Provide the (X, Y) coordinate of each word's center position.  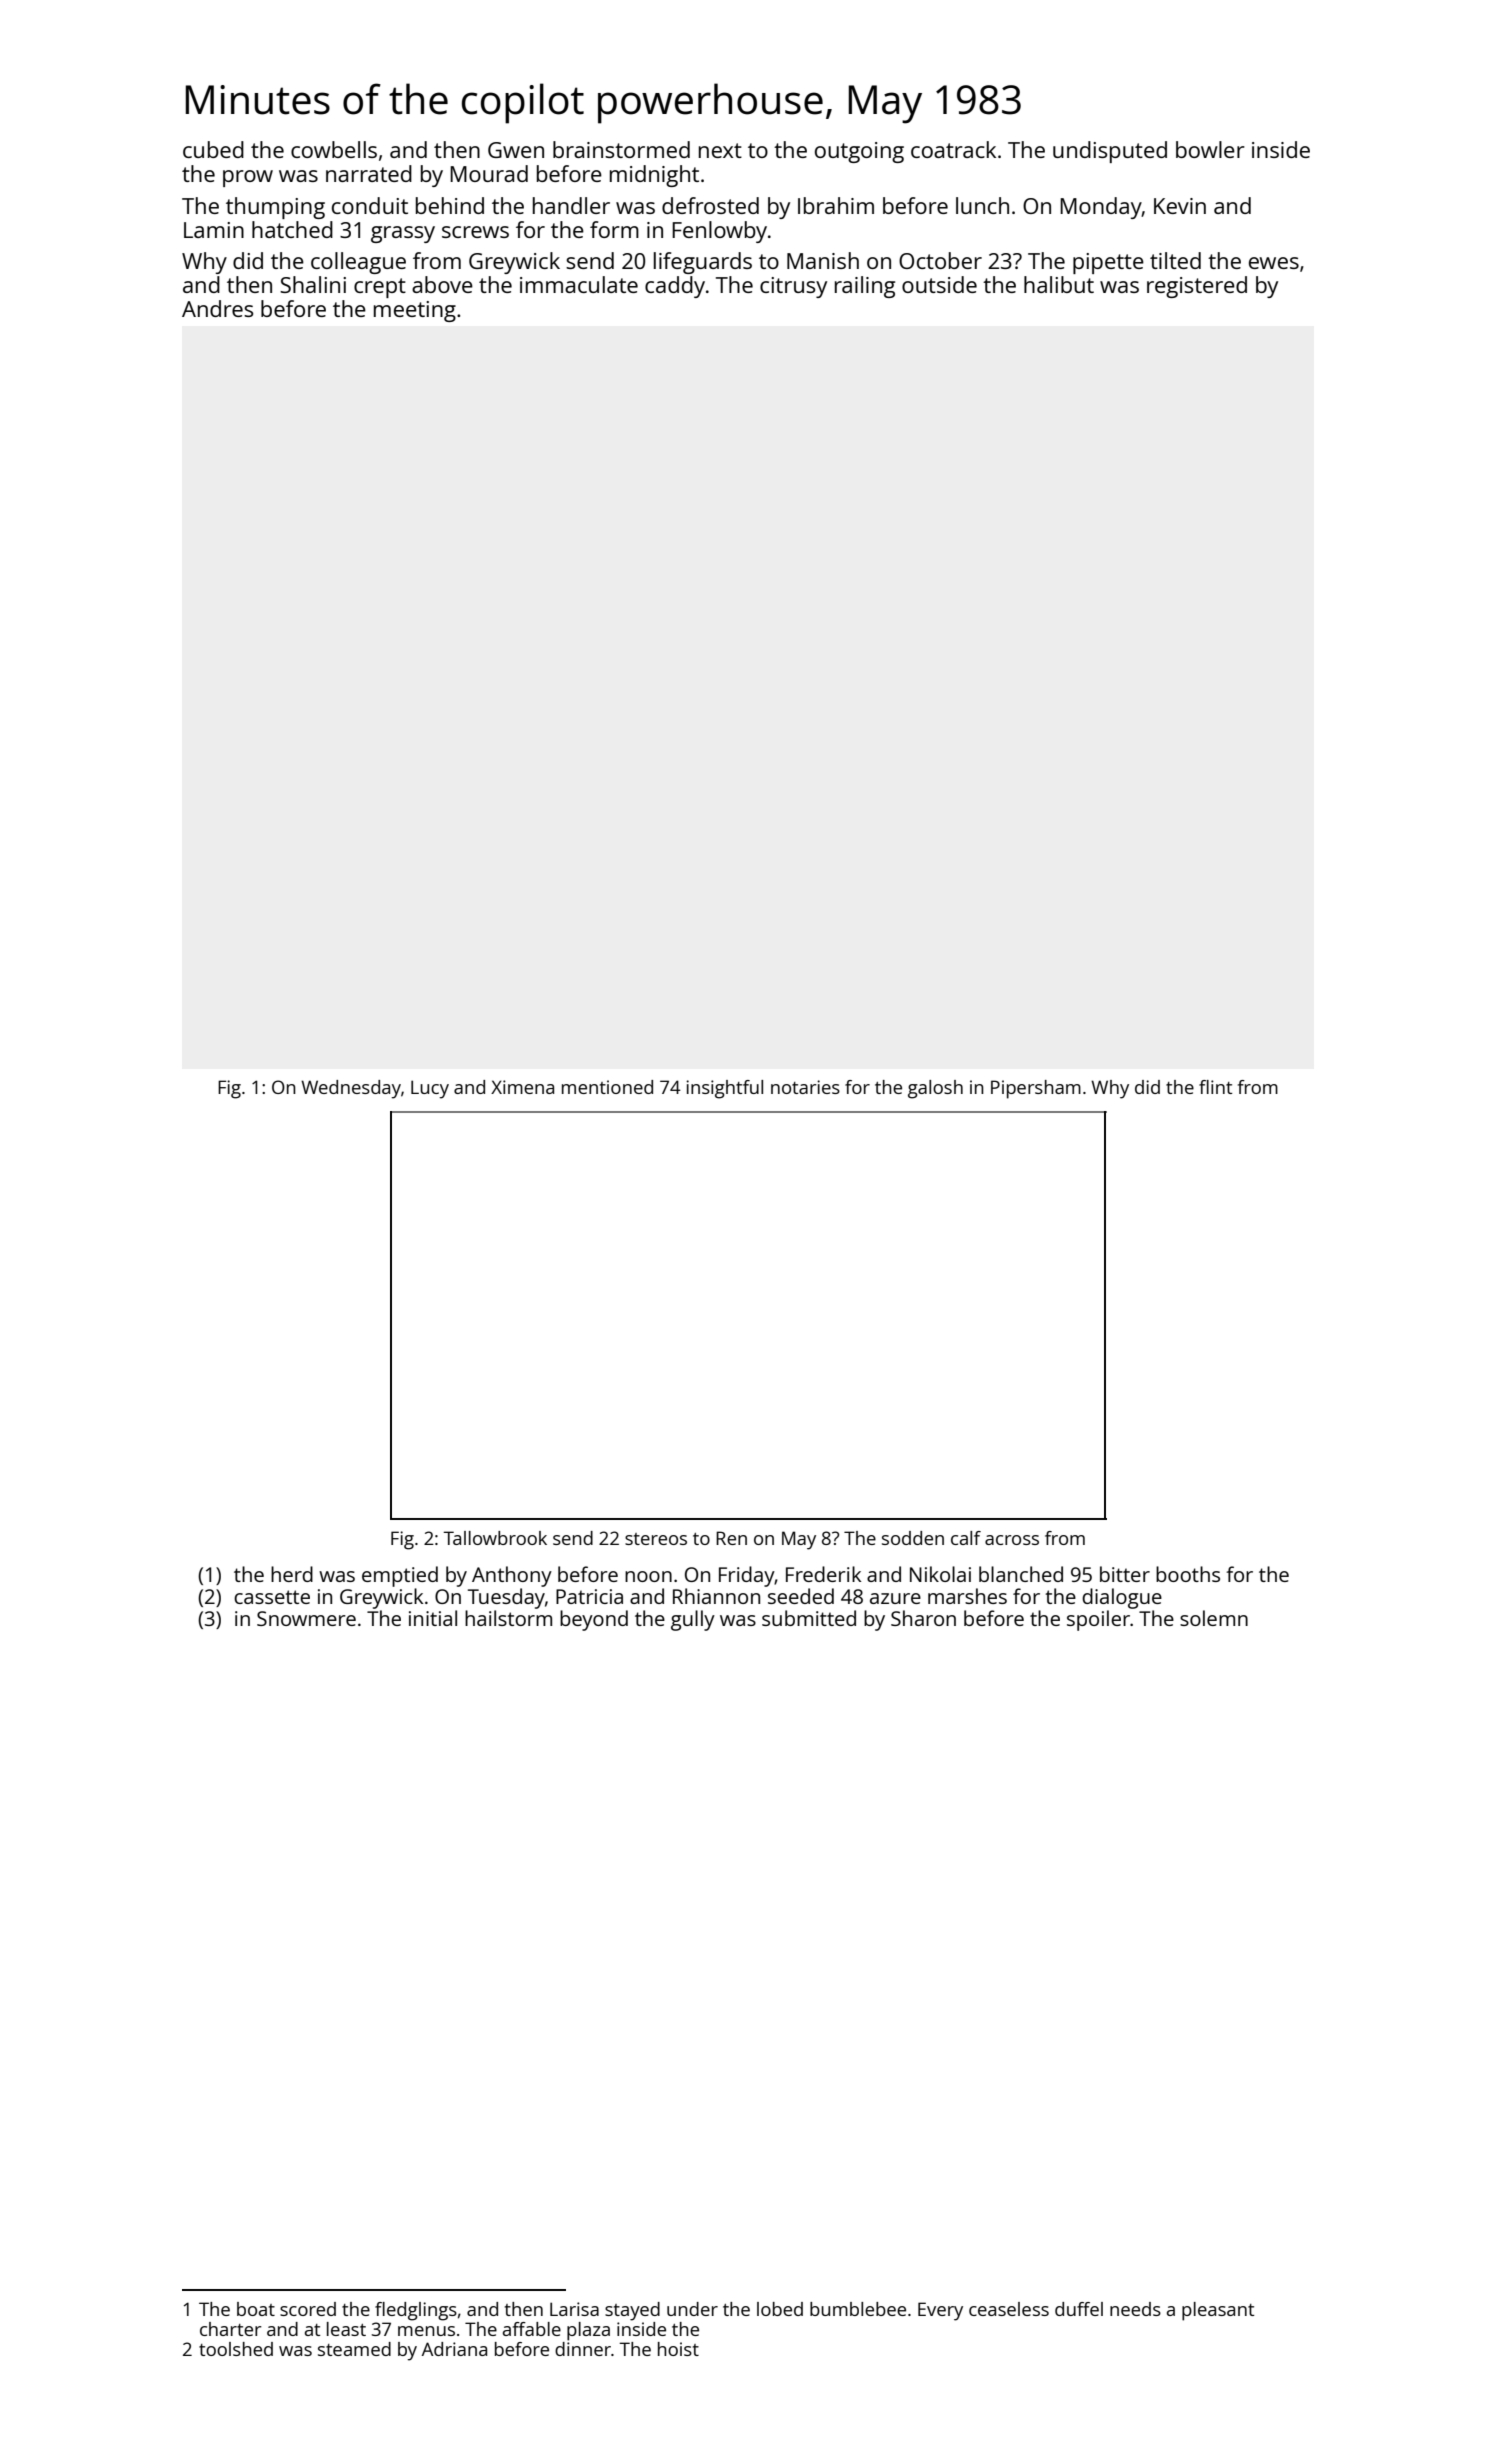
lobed (780, 2309)
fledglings (416, 2311)
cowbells (334, 149)
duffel (1079, 2309)
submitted (809, 1618)
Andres (217, 308)
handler (571, 205)
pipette (1108, 263)
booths (1188, 1574)
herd (292, 1574)
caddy (675, 287)
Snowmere (306, 1618)
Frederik (823, 1574)
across (1012, 1540)
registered (1197, 287)
